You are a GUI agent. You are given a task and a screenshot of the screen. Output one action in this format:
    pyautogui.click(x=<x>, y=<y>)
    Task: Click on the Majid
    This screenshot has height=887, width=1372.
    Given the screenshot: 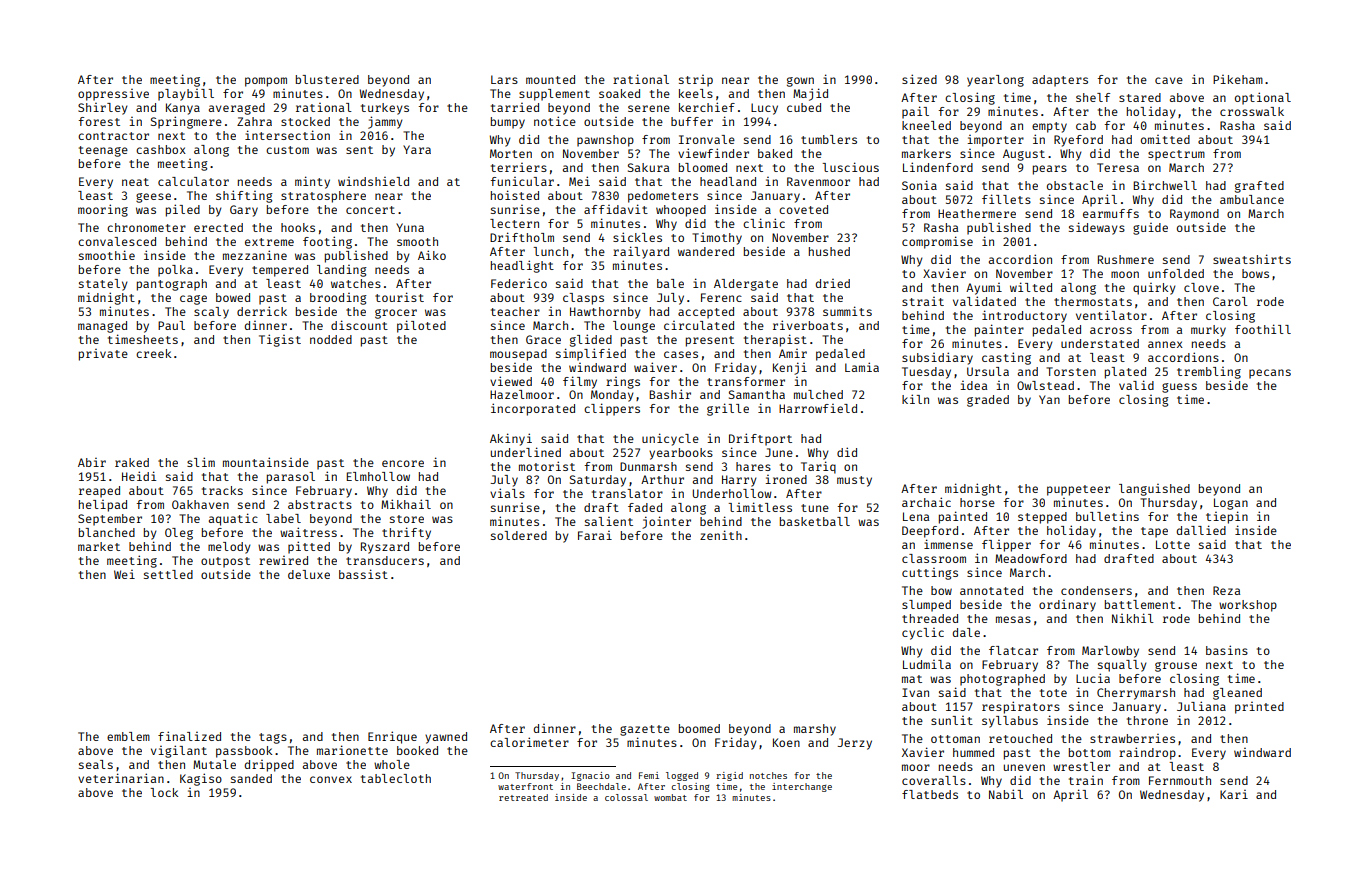 What is the action you would take?
    pyautogui.click(x=810, y=94)
